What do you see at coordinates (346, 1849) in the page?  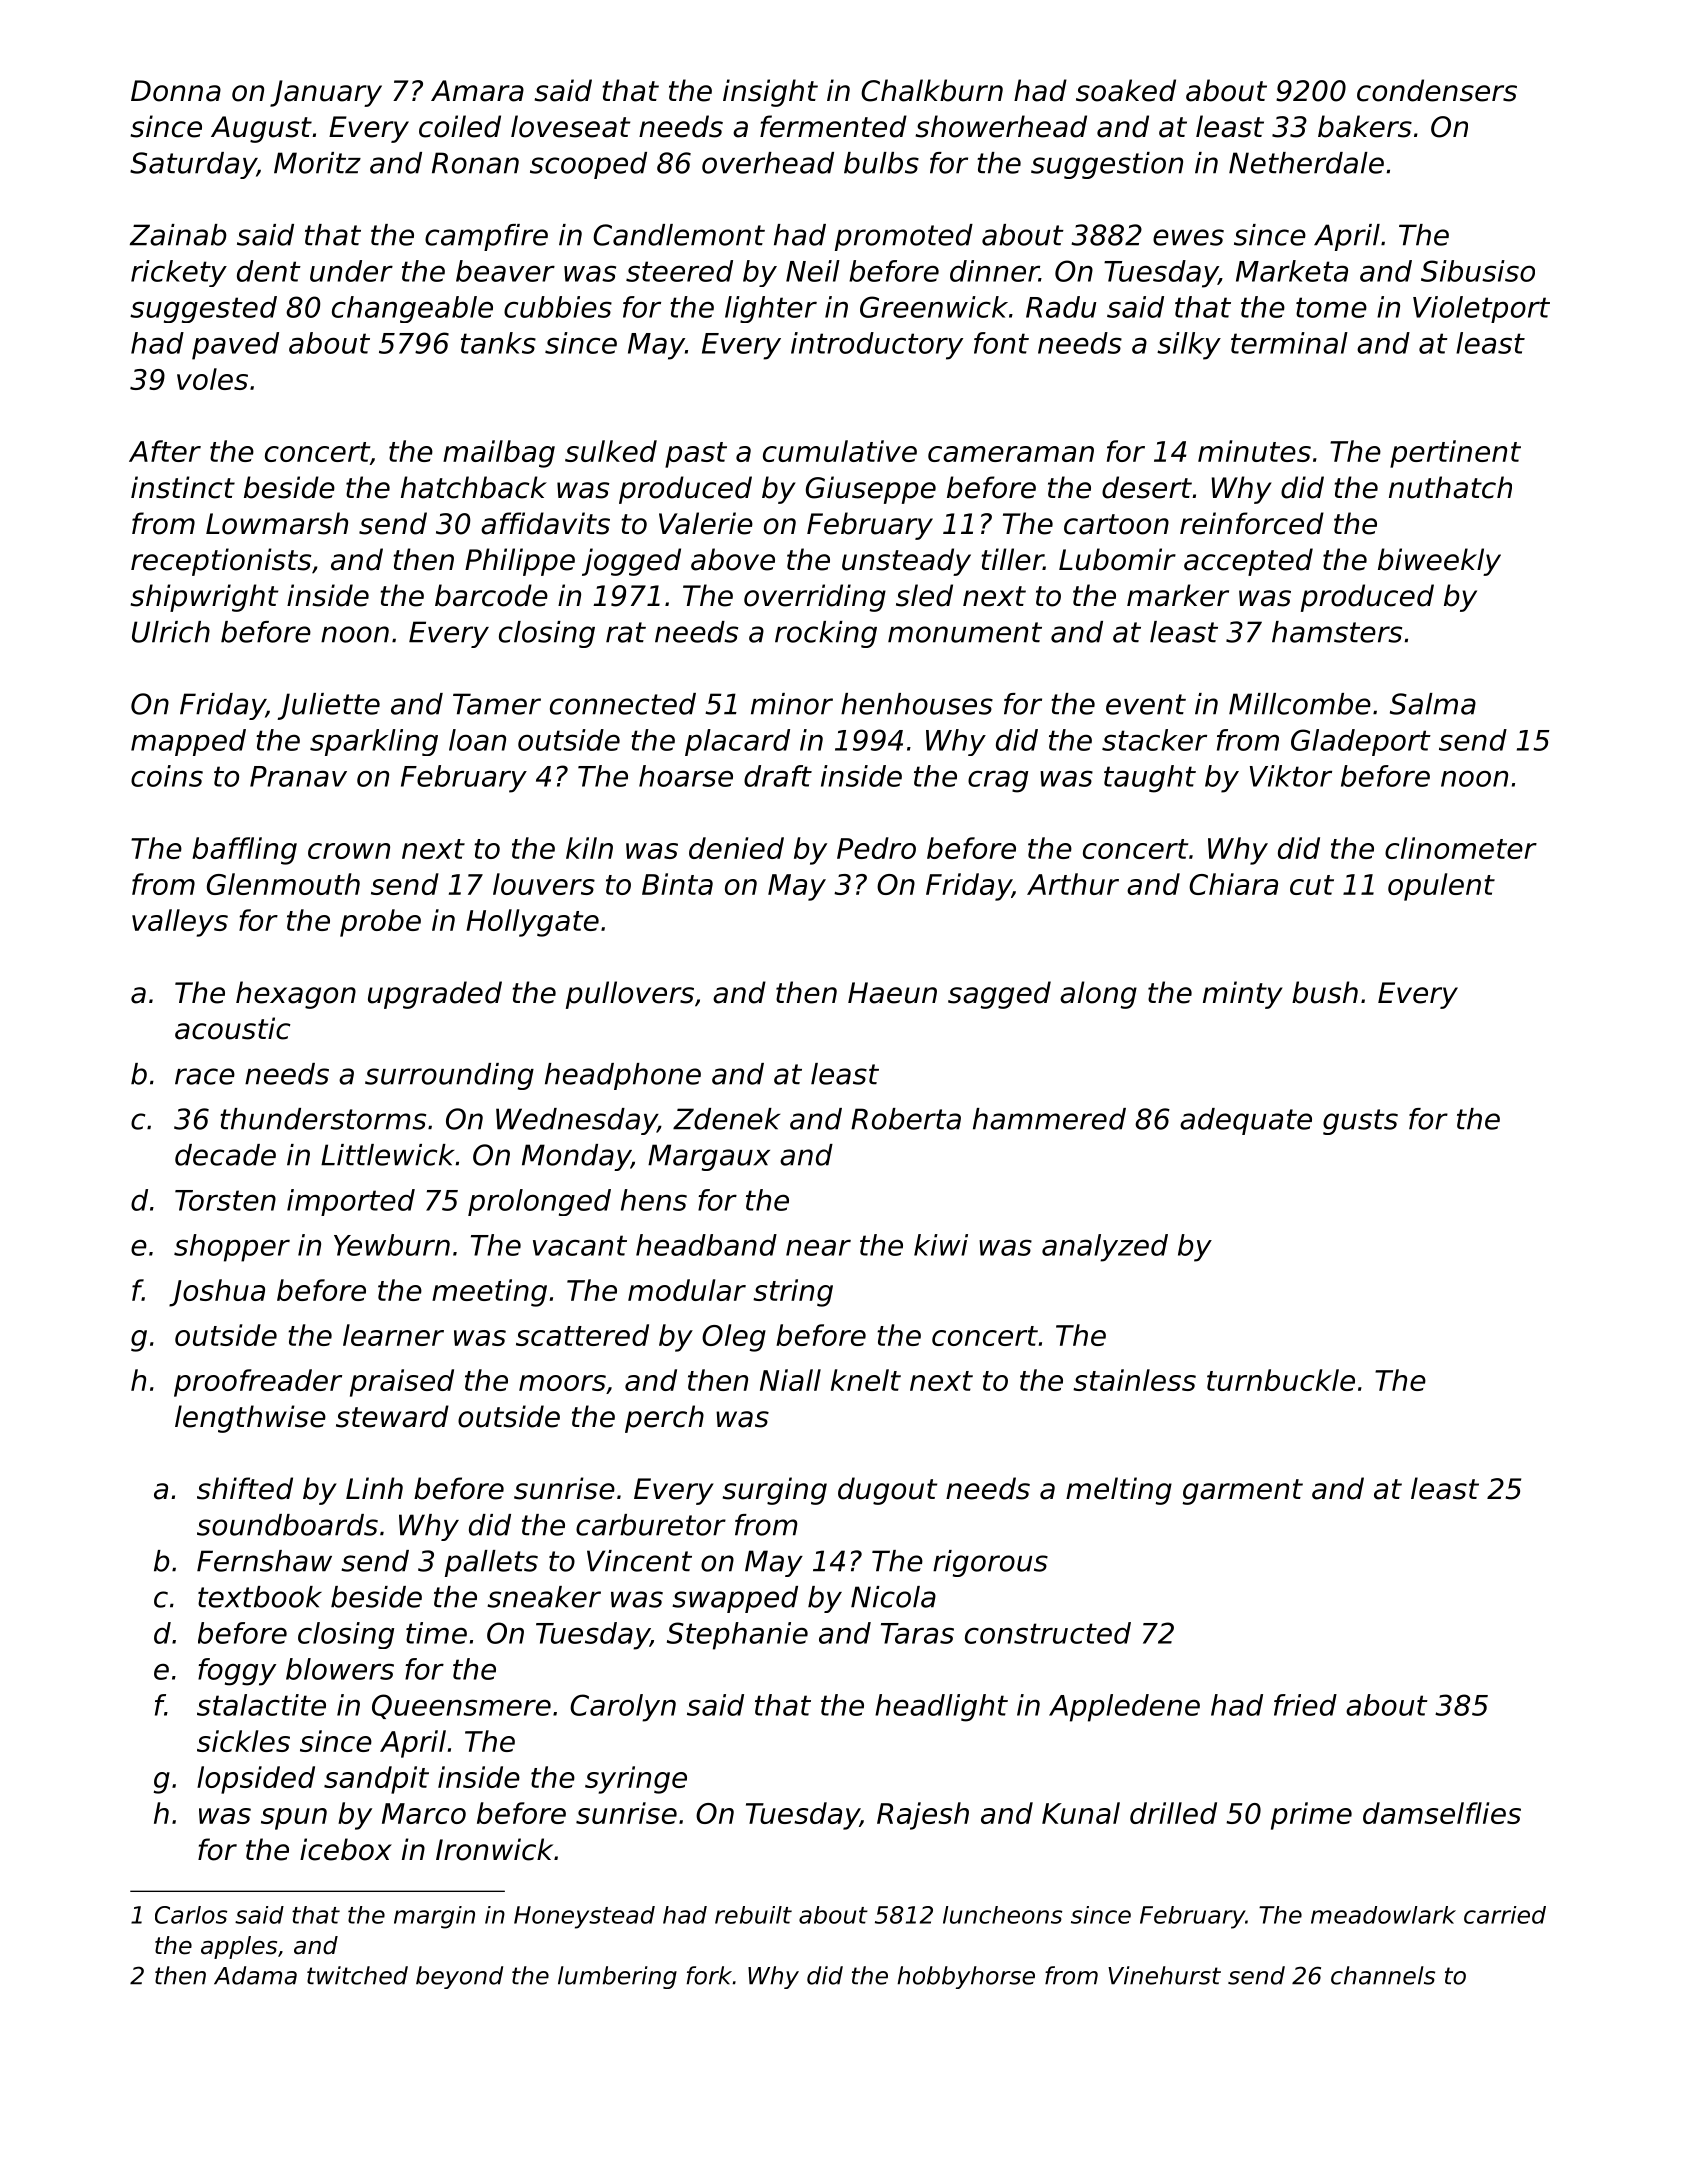 I see `icebox` at bounding box center [346, 1849].
